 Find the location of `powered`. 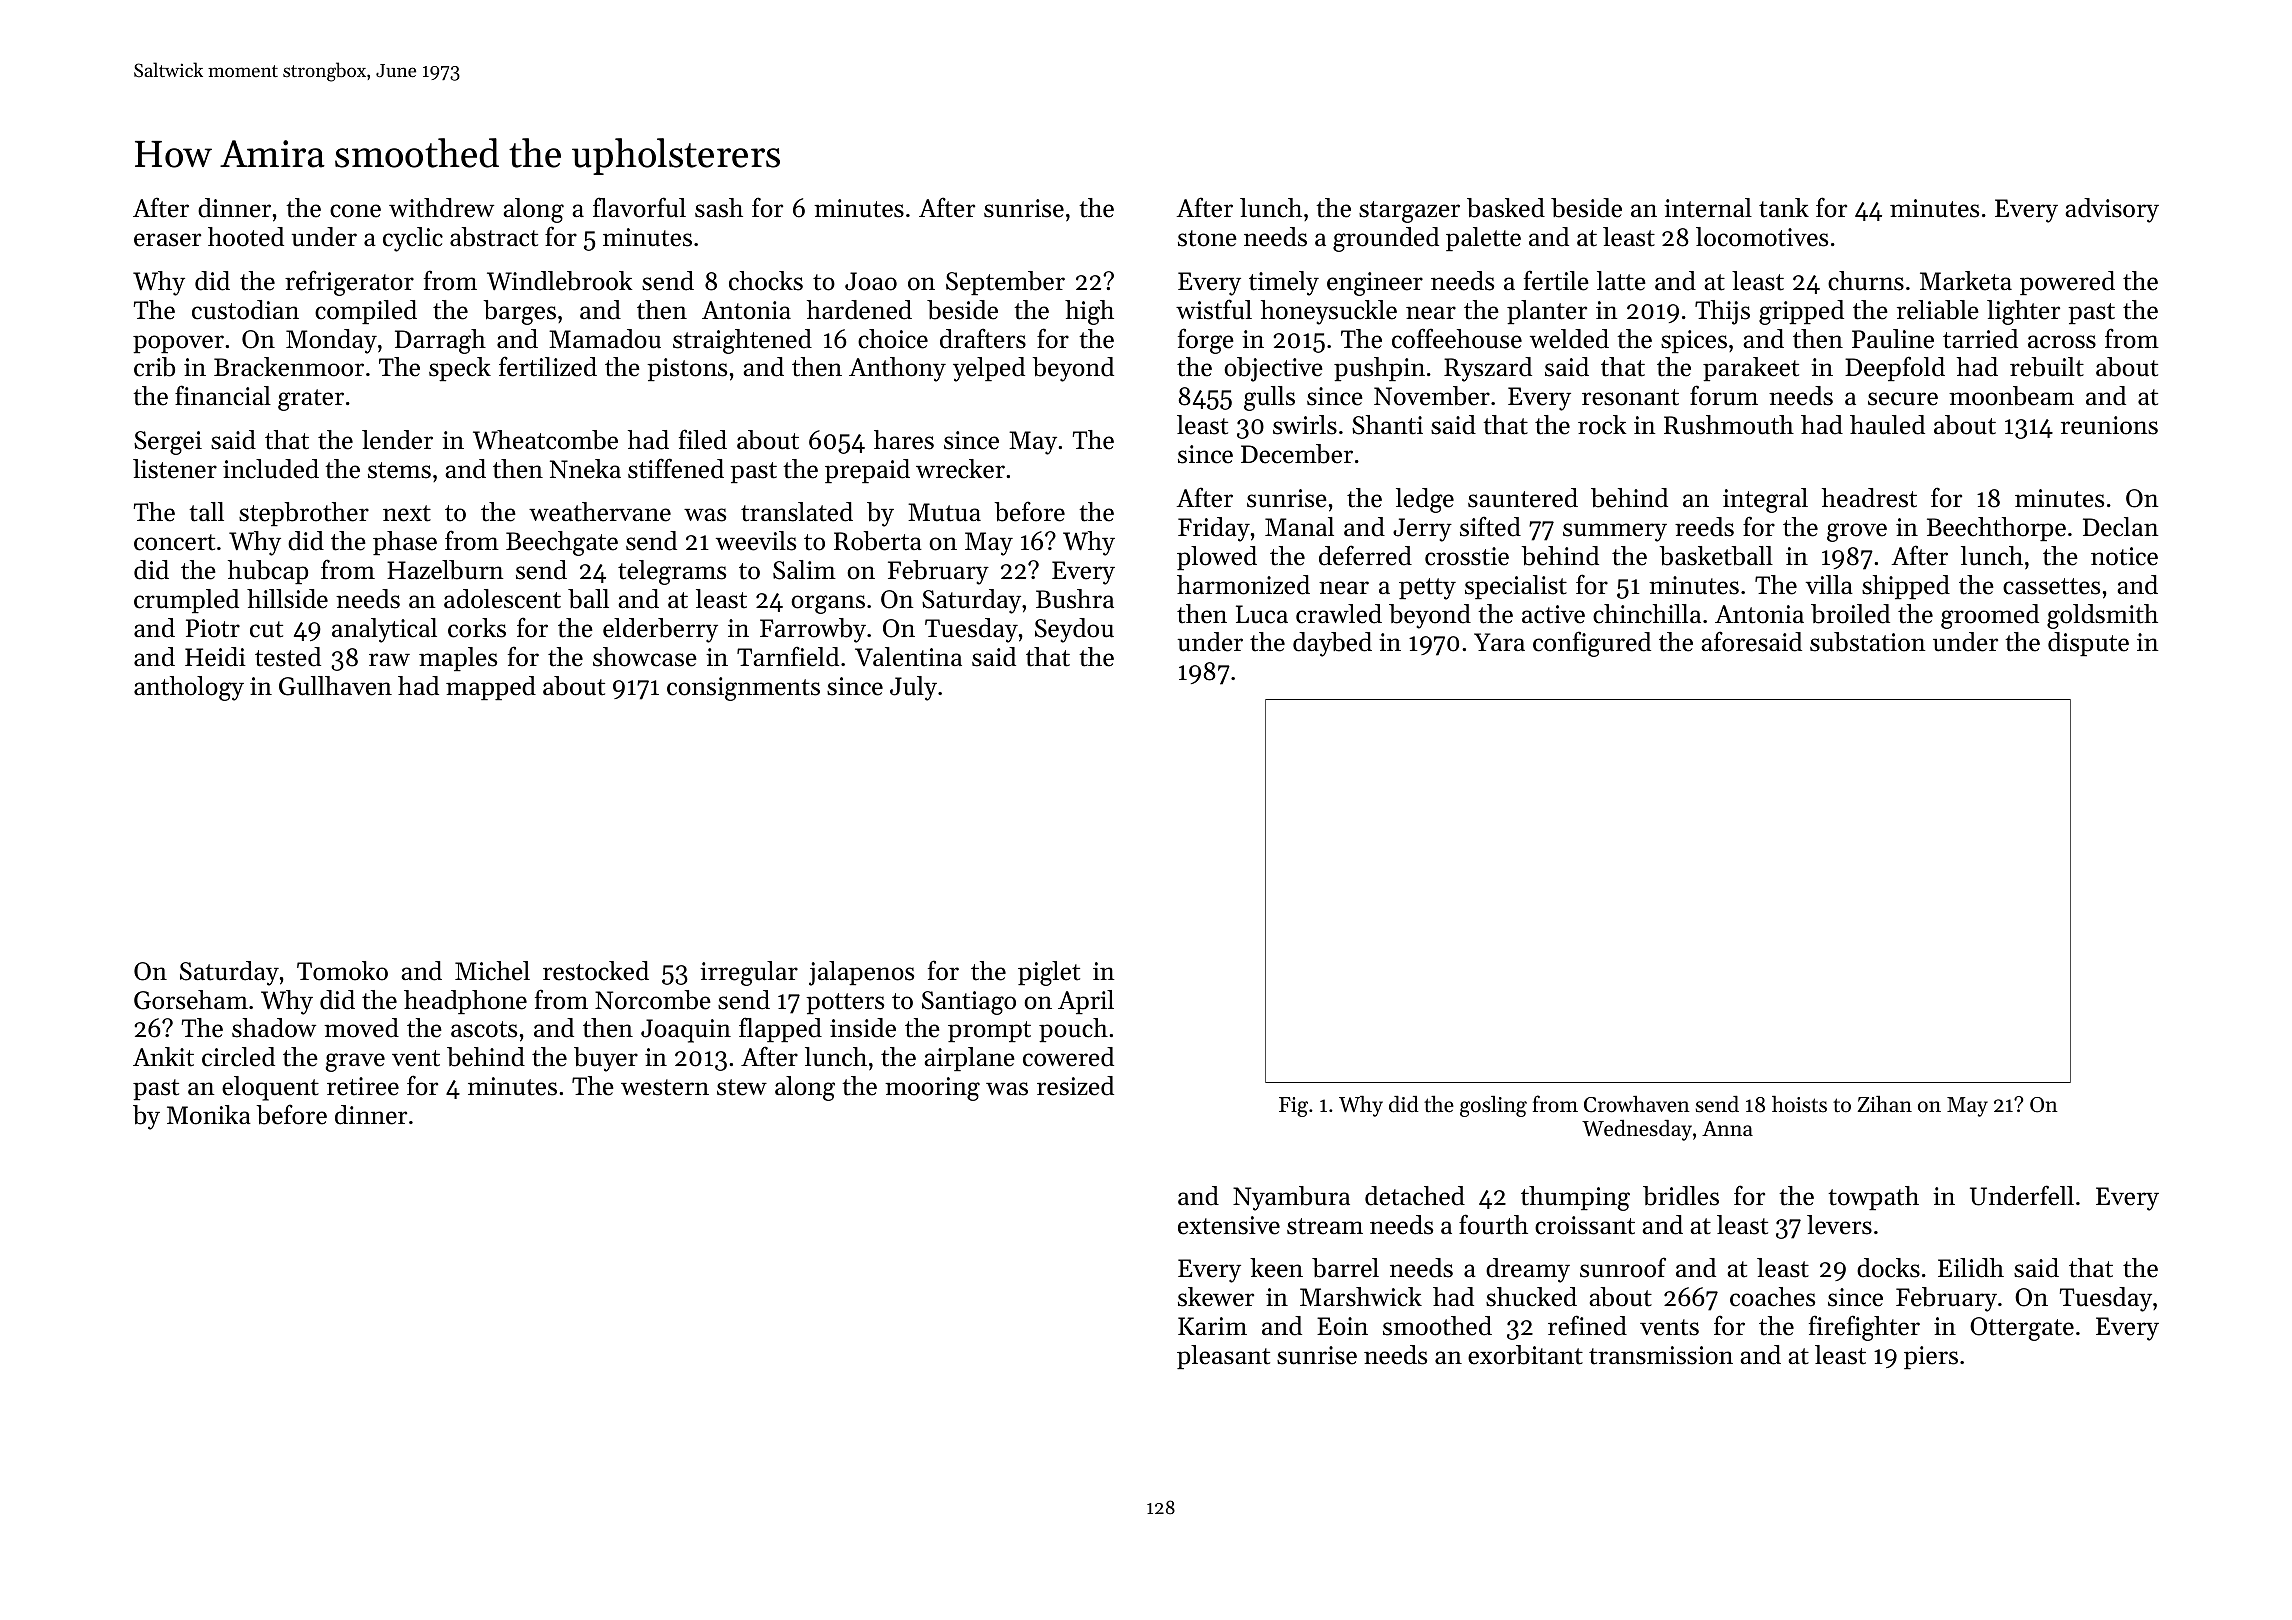

powered is located at coordinates (2067, 283).
